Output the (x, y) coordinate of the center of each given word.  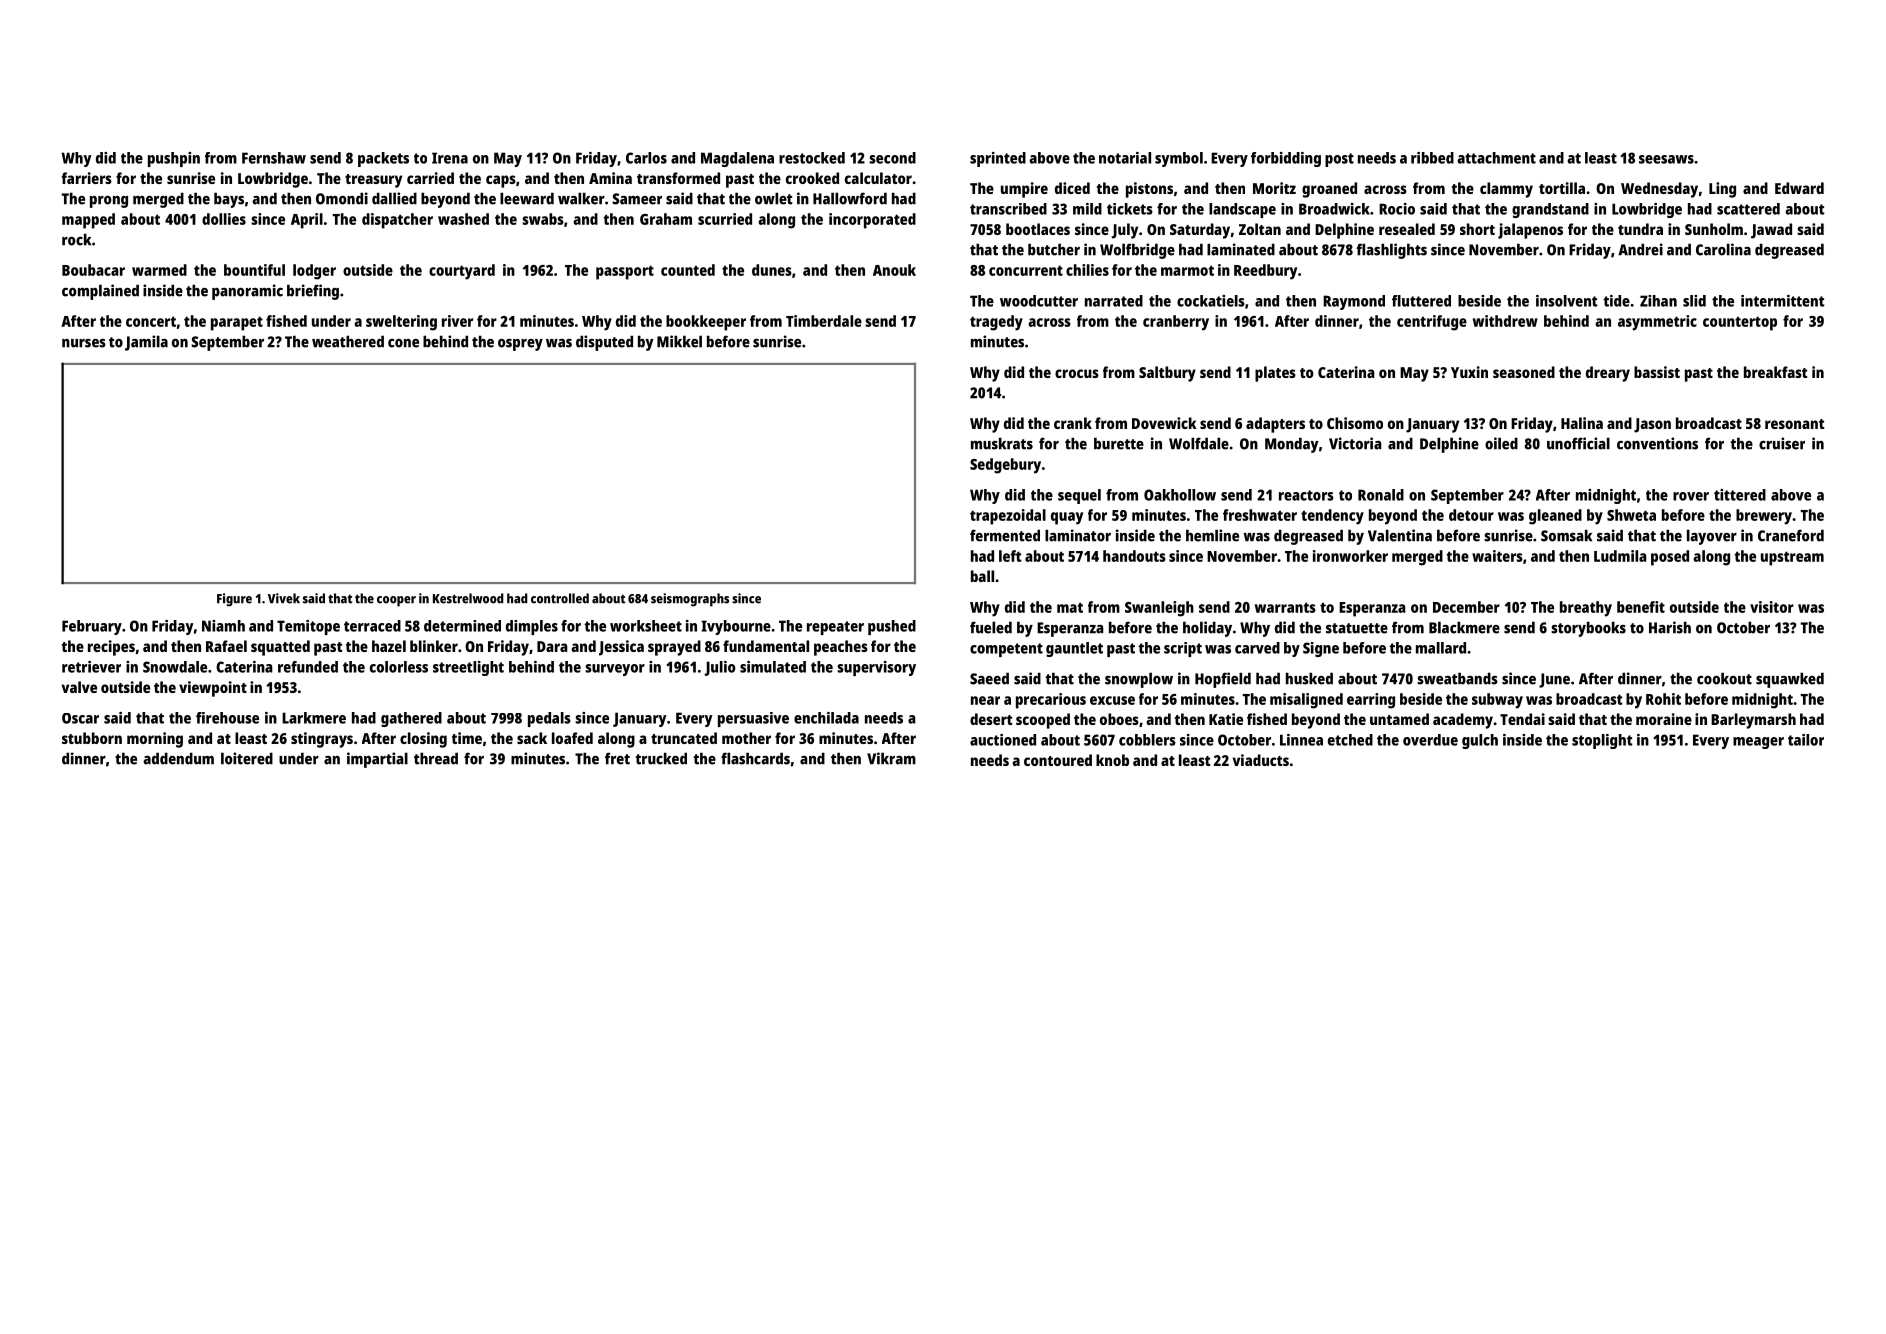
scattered (1748, 209)
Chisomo (1355, 423)
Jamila (146, 343)
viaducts (1261, 760)
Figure (234, 600)
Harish (1670, 627)
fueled (991, 627)
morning (155, 740)
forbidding (1286, 159)
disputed (604, 343)
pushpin (174, 159)
